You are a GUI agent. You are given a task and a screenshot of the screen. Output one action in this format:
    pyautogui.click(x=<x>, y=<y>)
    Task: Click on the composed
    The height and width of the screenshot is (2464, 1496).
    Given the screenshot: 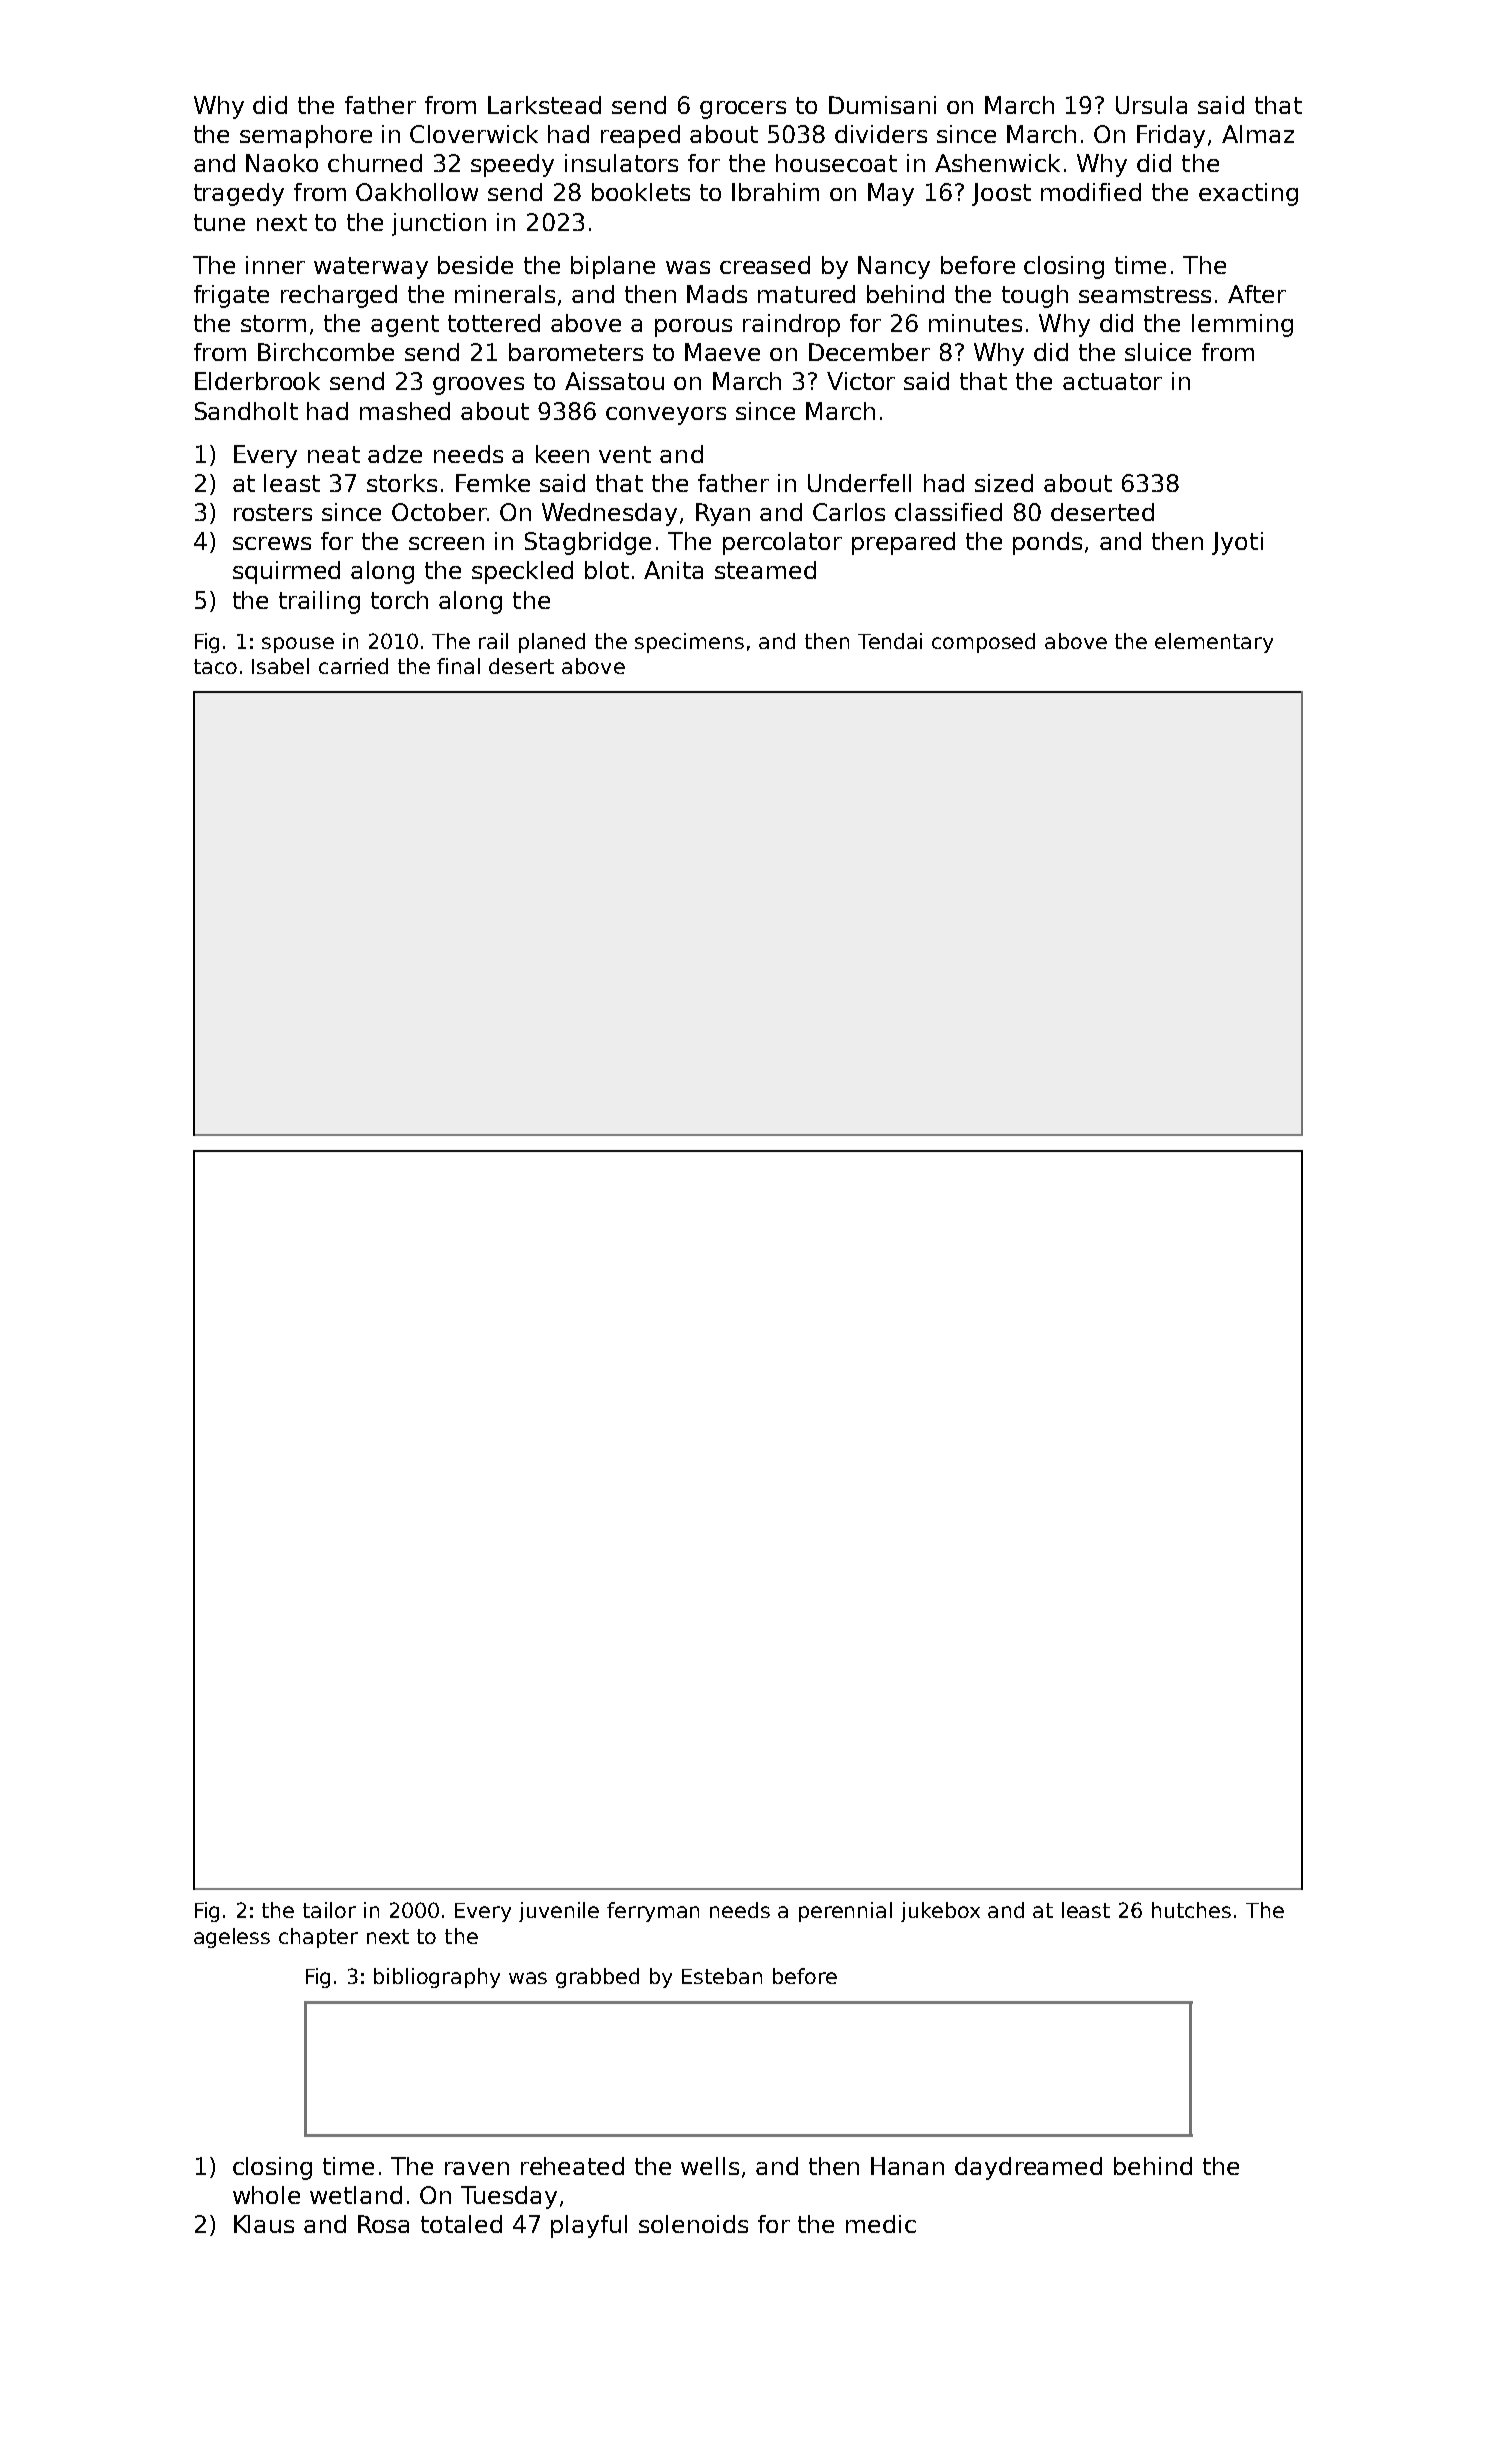 What is the action you would take?
    pyautogui.click(x=983, y=643)
